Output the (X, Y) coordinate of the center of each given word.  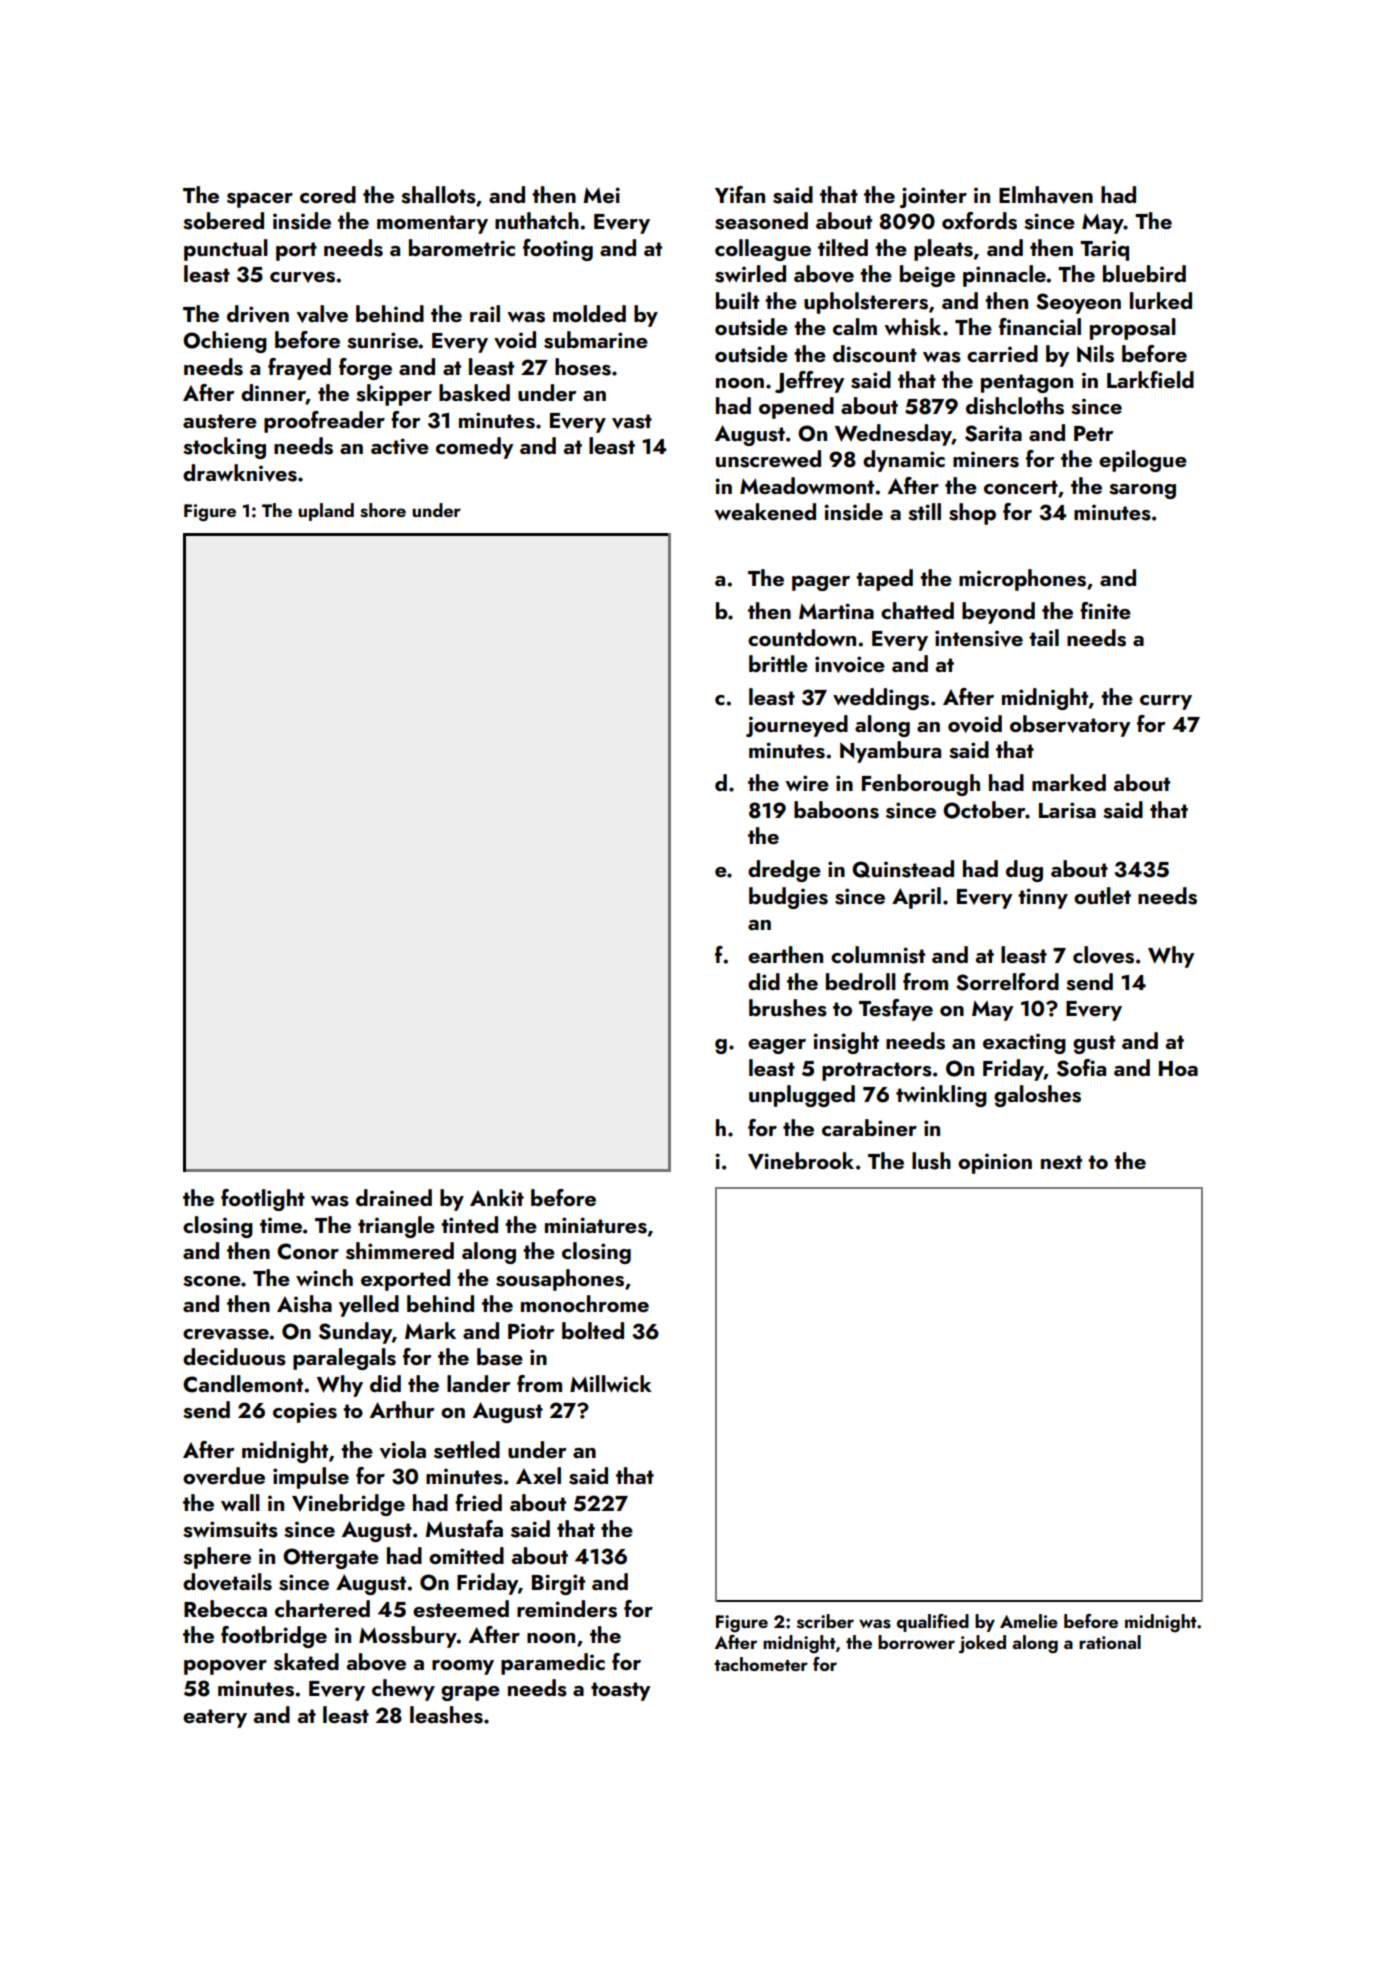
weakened (765, 511)
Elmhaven (1046, 195)
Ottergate (331, 1558)
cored (328, 194)
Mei (601, 195)
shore (383, 510)
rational (1110, 1642)
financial (1040, 326)
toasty (621, 1691)
